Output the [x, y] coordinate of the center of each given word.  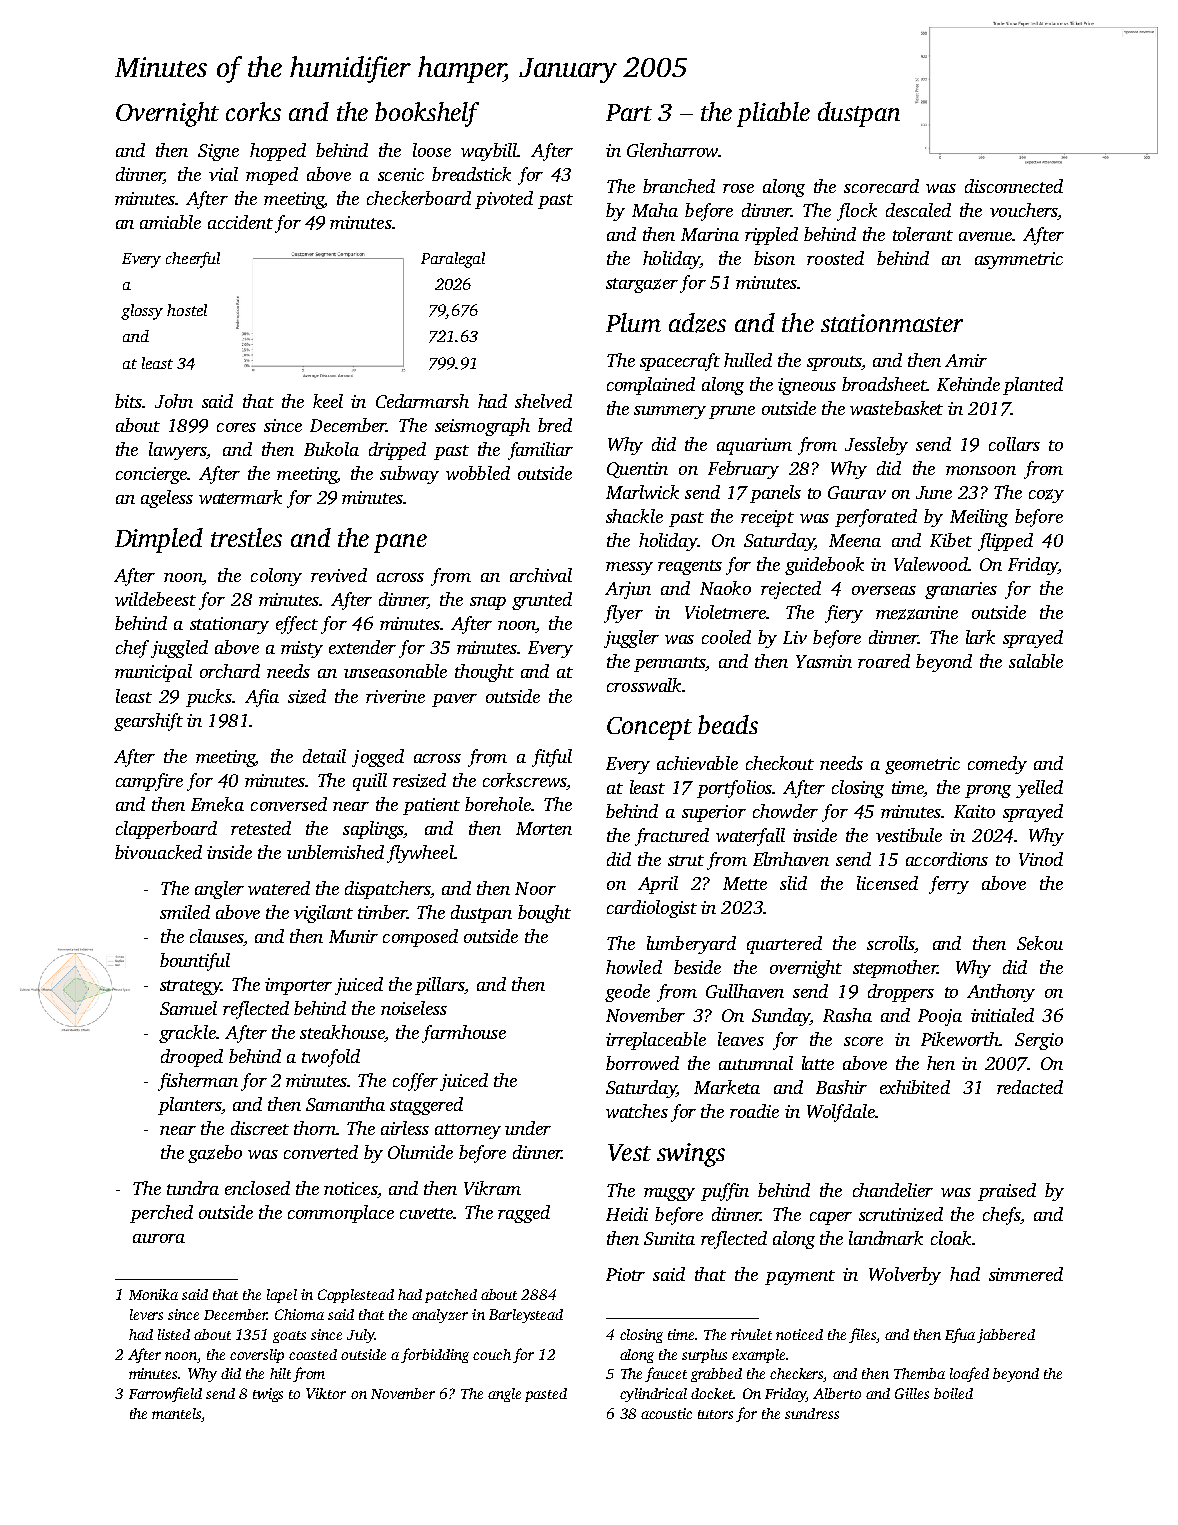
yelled [1039, 789]
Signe [218, 152]
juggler [631, 639]
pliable [773, 114]
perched [161, 1214]
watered [279, 888]
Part [629, 112]
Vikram [492, 1188]
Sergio [1039, 1041]
